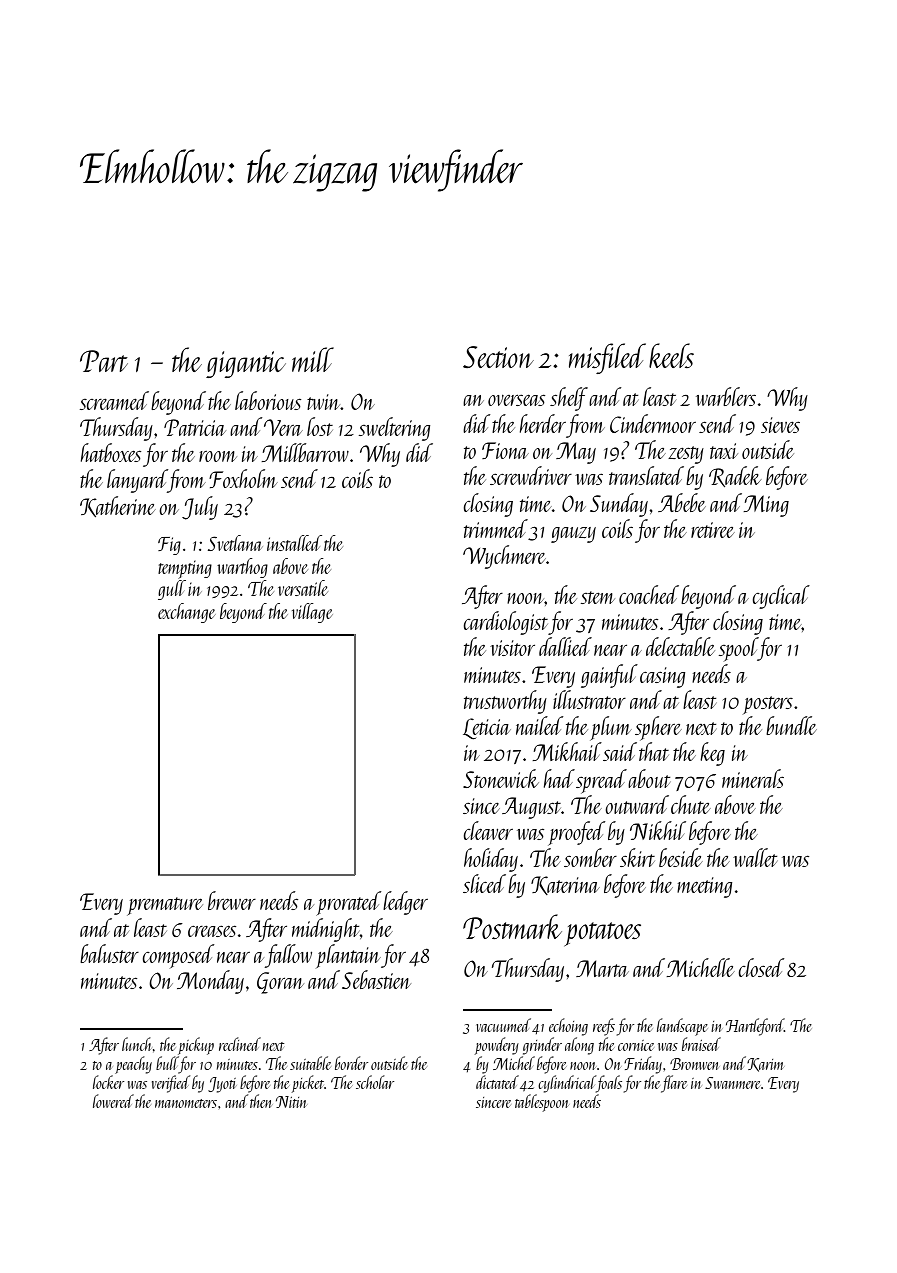 The width and height of the screenshot is (897, 1273). Describe the element at coordinates (165, 906) in the screenshot. I see `premature` at that location.
